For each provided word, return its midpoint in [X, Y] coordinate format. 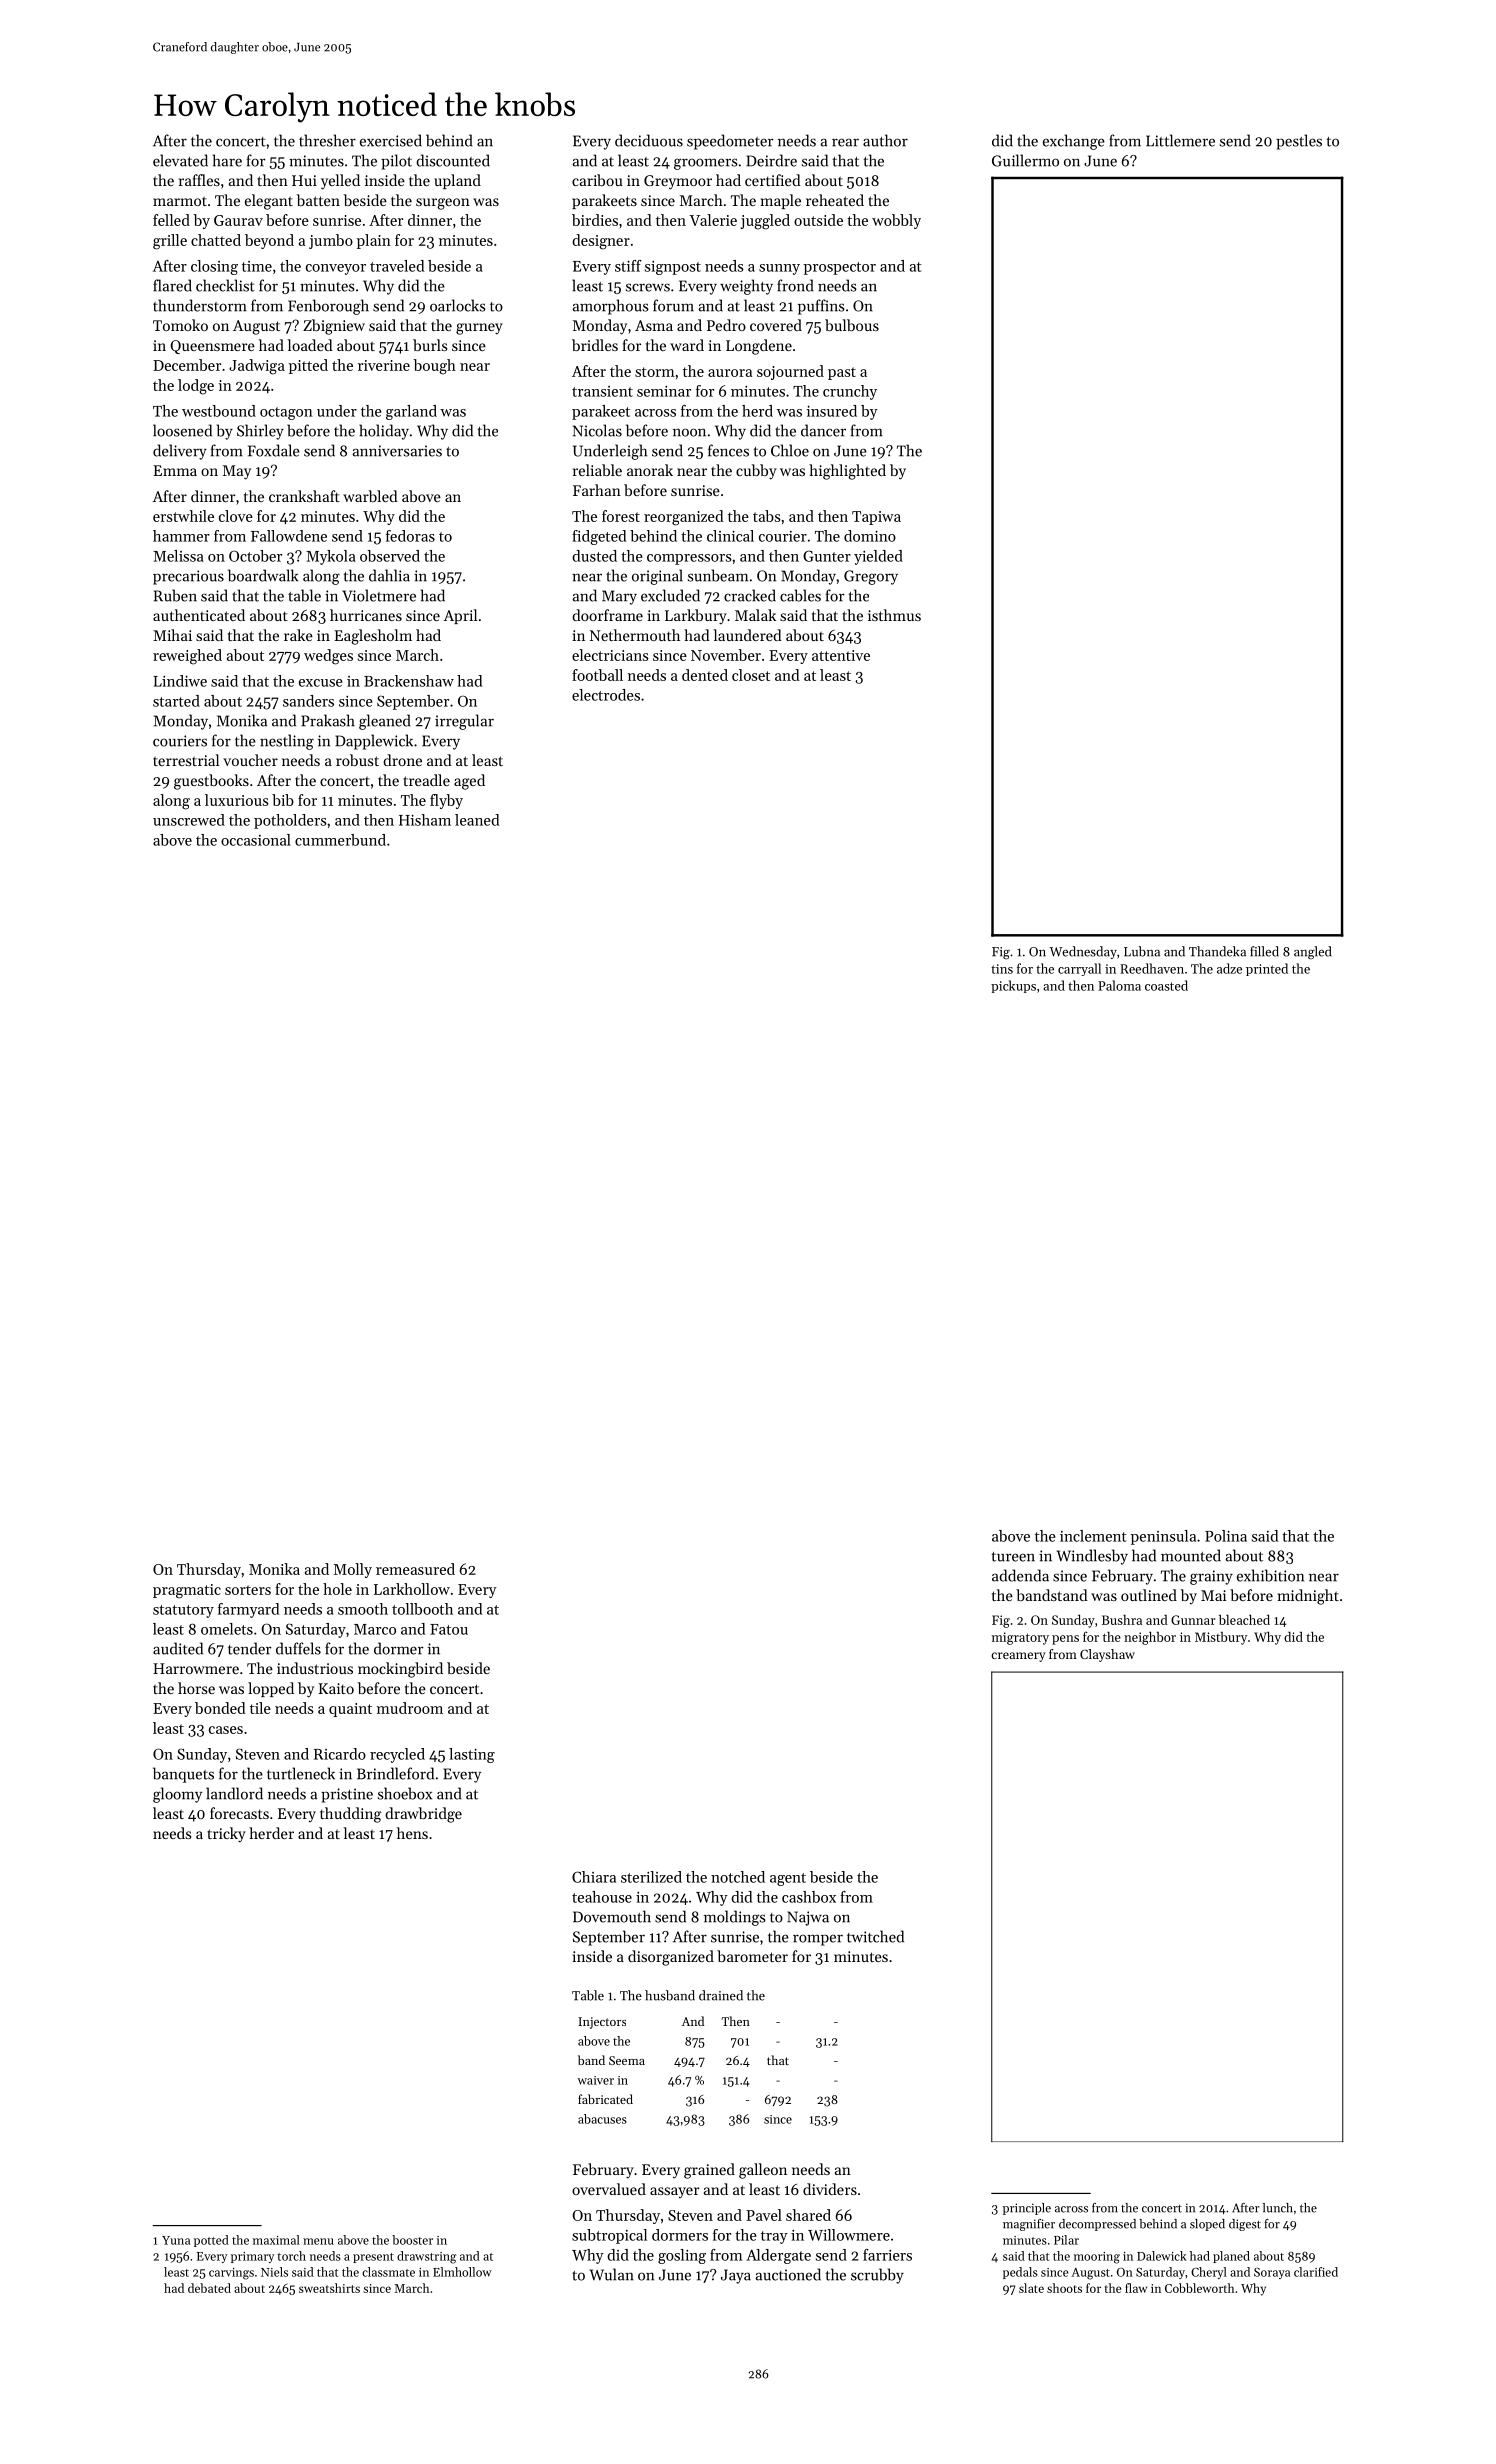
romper [818, 1940]
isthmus [894, 615]
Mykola [330, 557]
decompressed [1097, 2225]
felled [171, 220]
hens [412, 1833]
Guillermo [1025, 160]
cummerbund [340, 840]
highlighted [847, 472]
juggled [765, 222]
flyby [446, 801]
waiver [595, 2080]
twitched [875, 1936]
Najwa [808, 1918]
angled [1312, 953]
